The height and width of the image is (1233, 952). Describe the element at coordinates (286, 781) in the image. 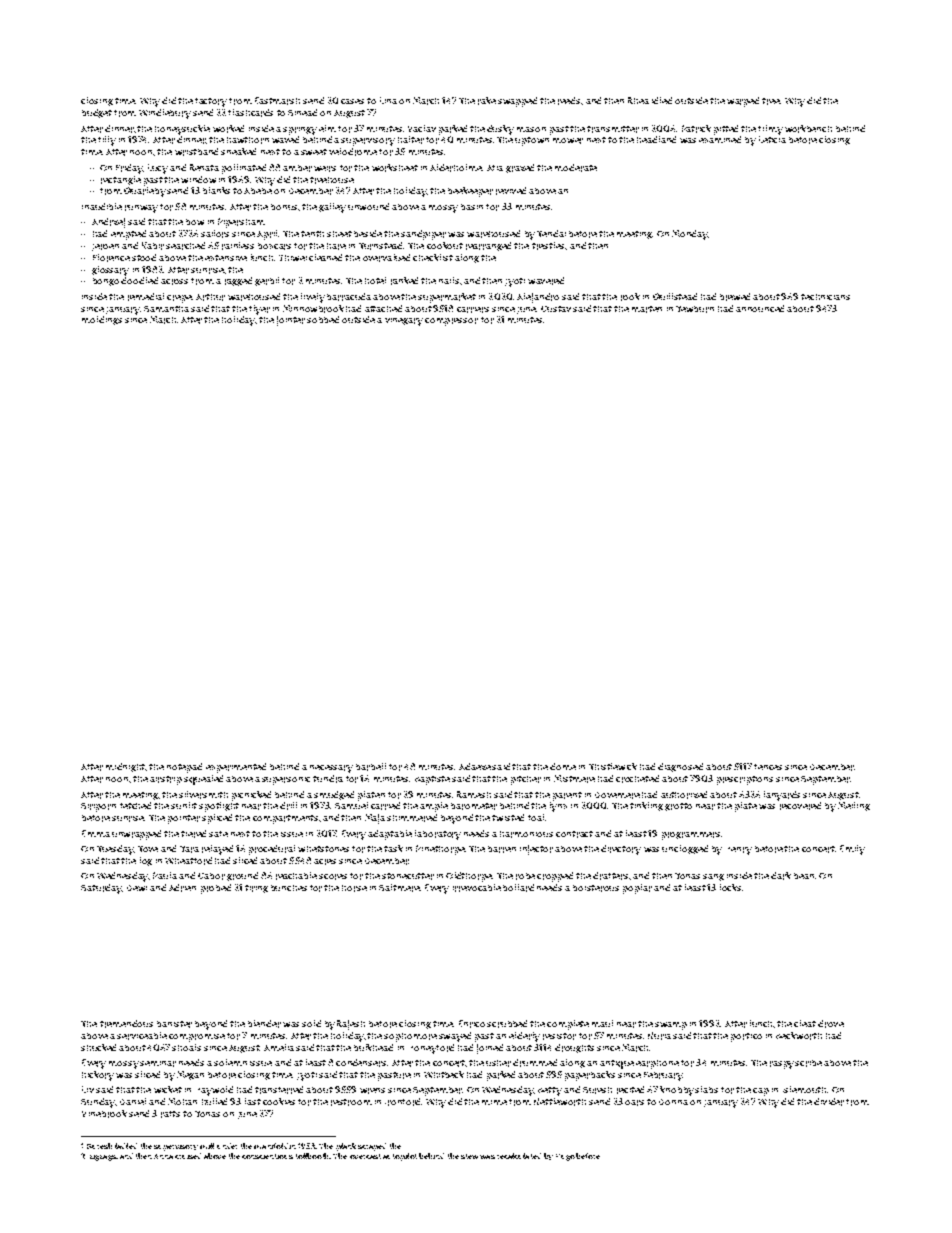

I see `supersonic` at that location.
